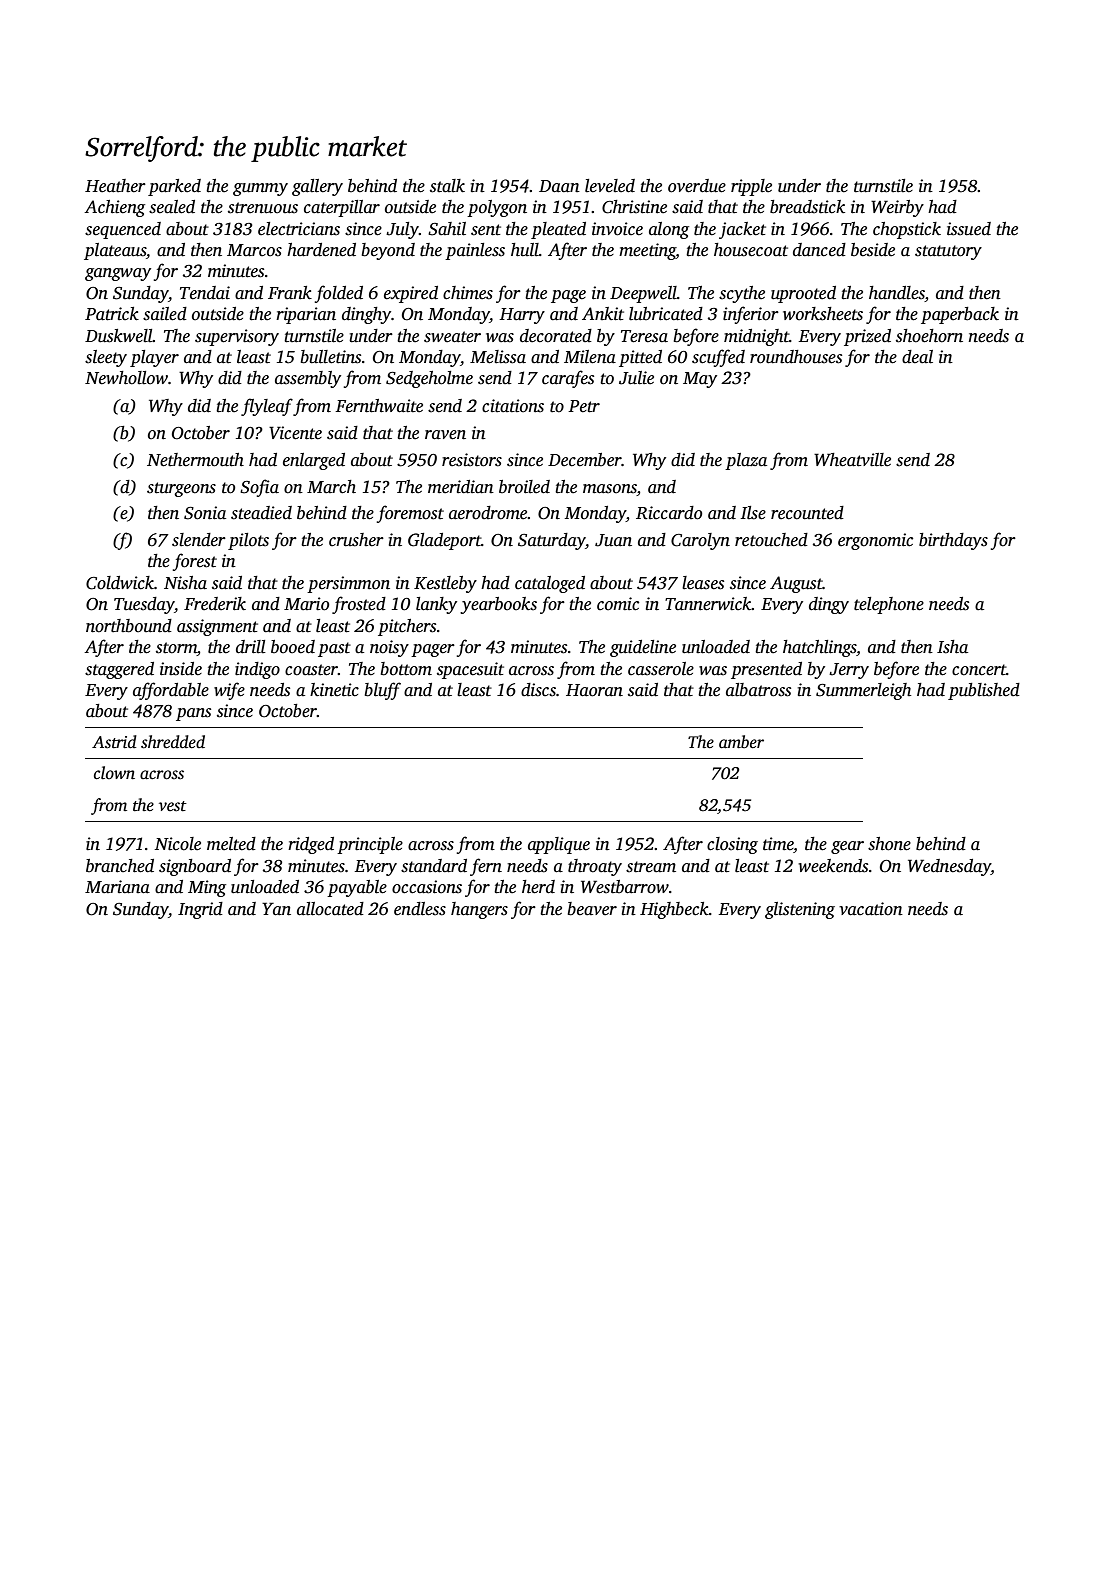 The height and width of the document is (1581, 1118). Describe the element at coordinates (559, 186) in the document. I see `Daan` at that location.
